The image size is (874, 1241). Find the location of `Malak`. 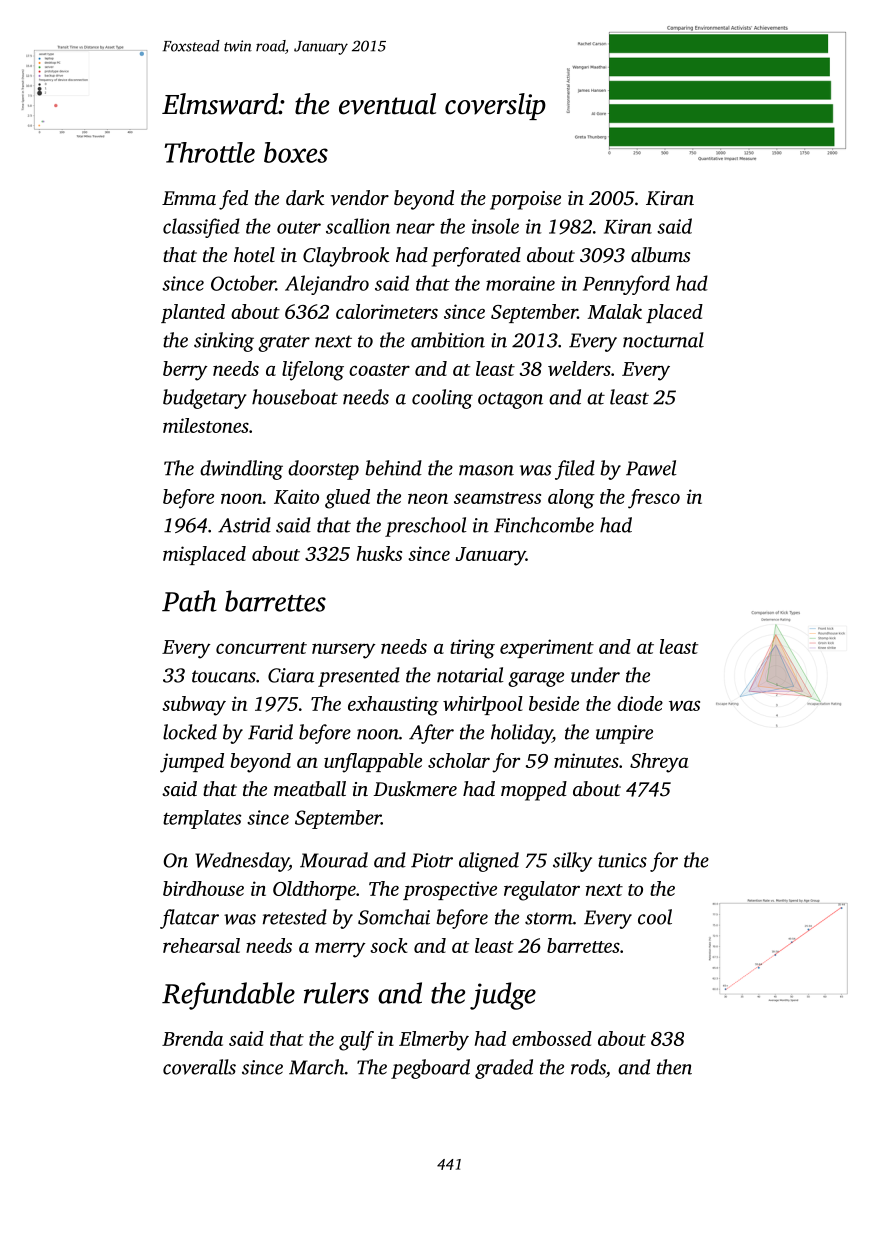

Malak is located at coordinates (615, 311).
